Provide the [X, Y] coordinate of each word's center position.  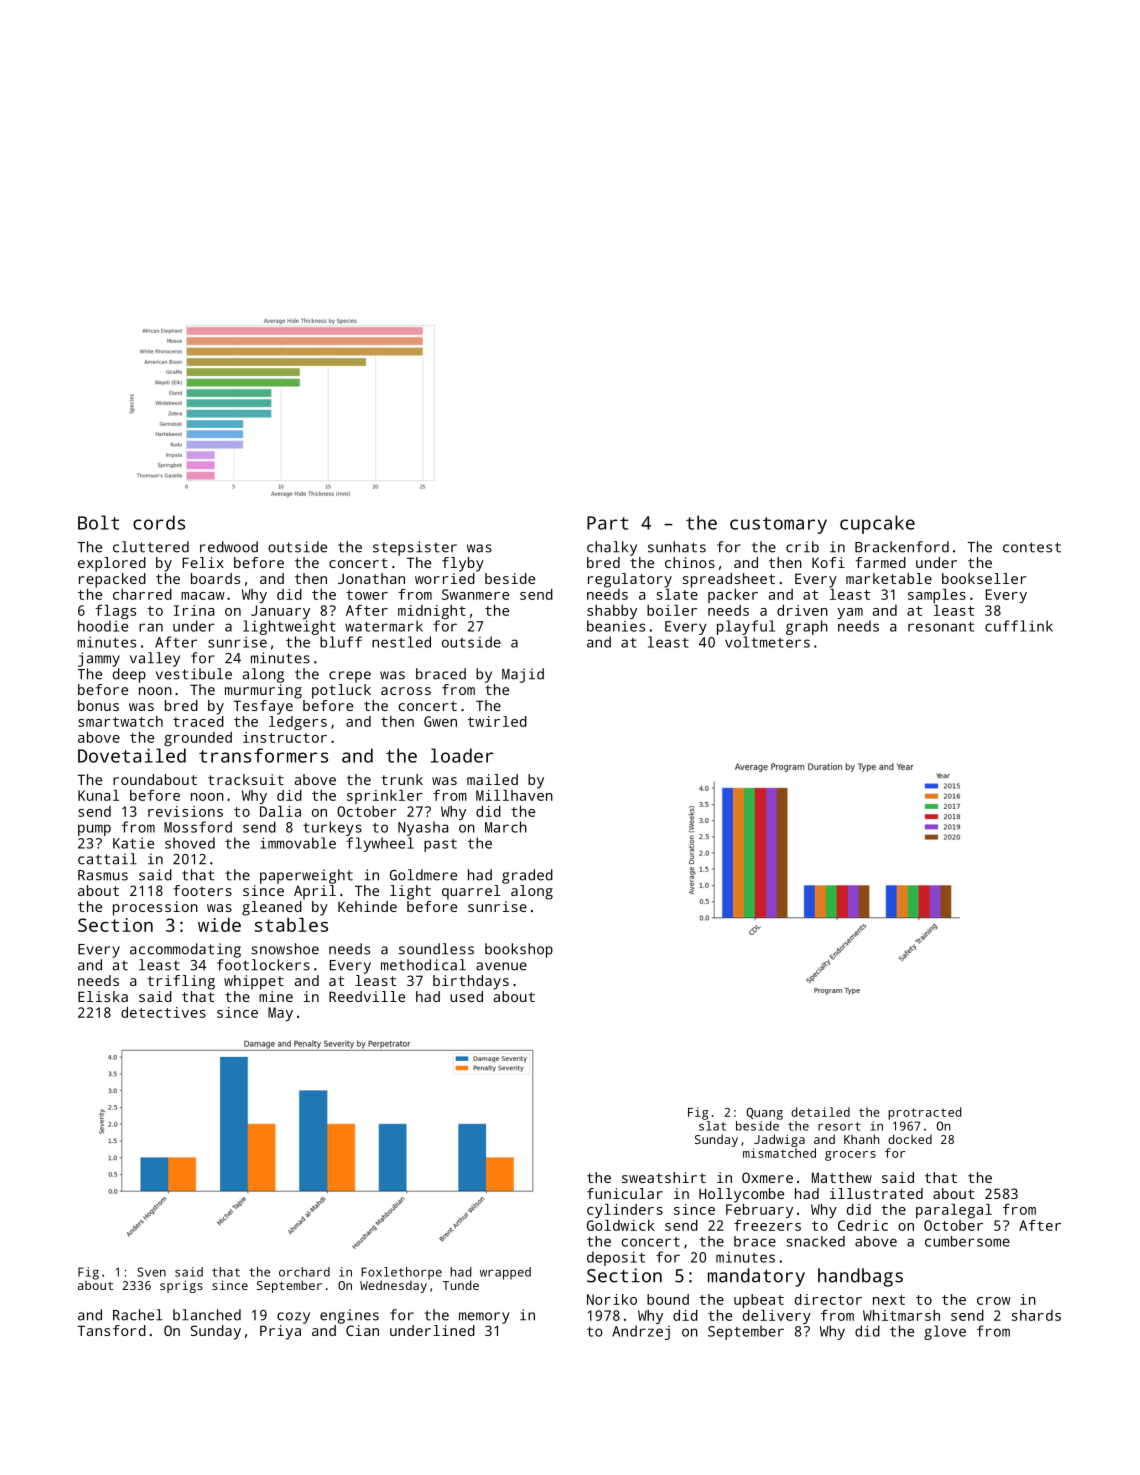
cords [159, 522]
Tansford [112, 1330]
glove [945, 1332]
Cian [362, 1330]
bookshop [519, 950]
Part [607, 523]
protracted [925, 1113]
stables [291, 925]
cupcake [877, 524]
